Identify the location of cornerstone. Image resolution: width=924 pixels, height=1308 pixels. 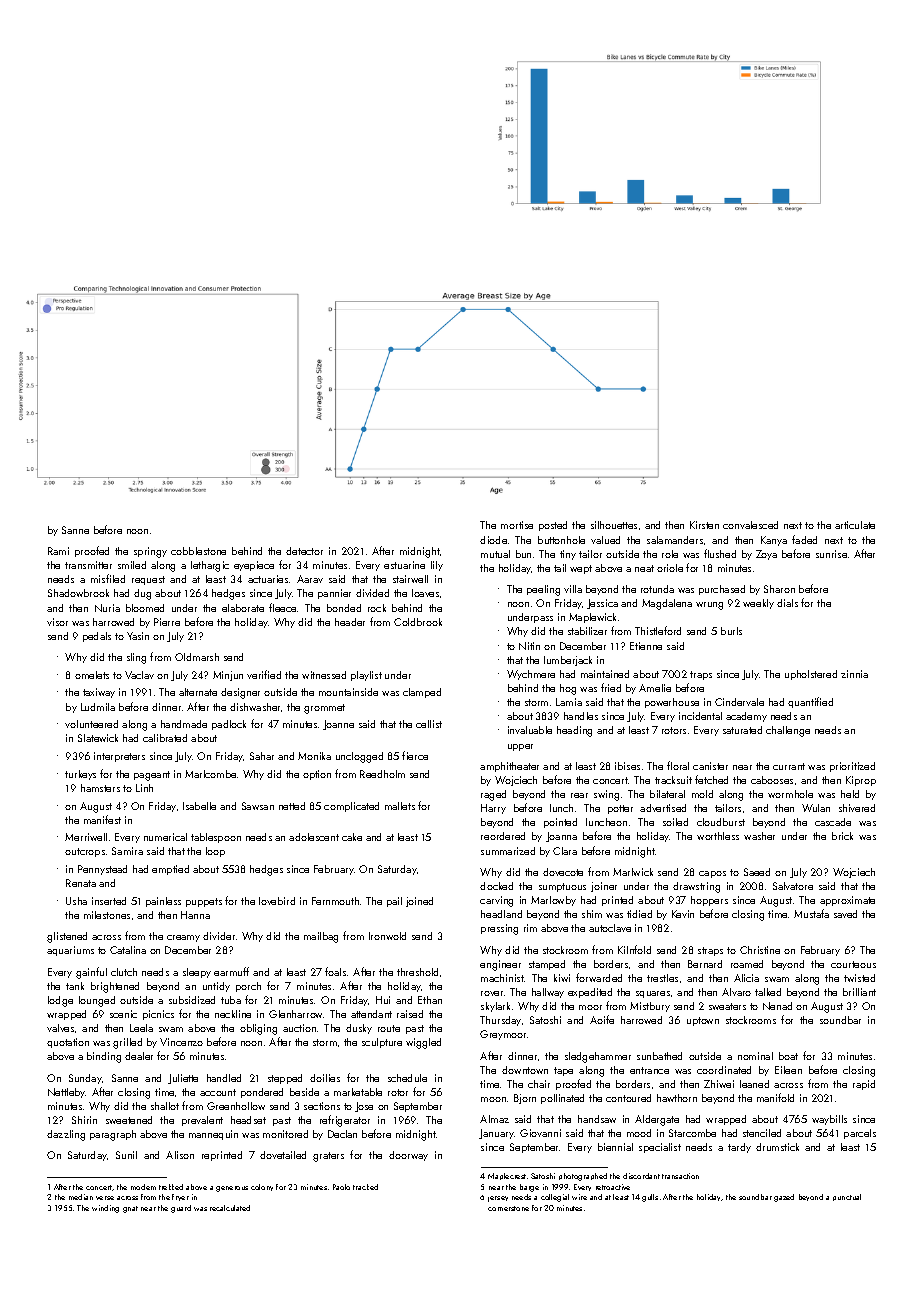
(508, 1208).
